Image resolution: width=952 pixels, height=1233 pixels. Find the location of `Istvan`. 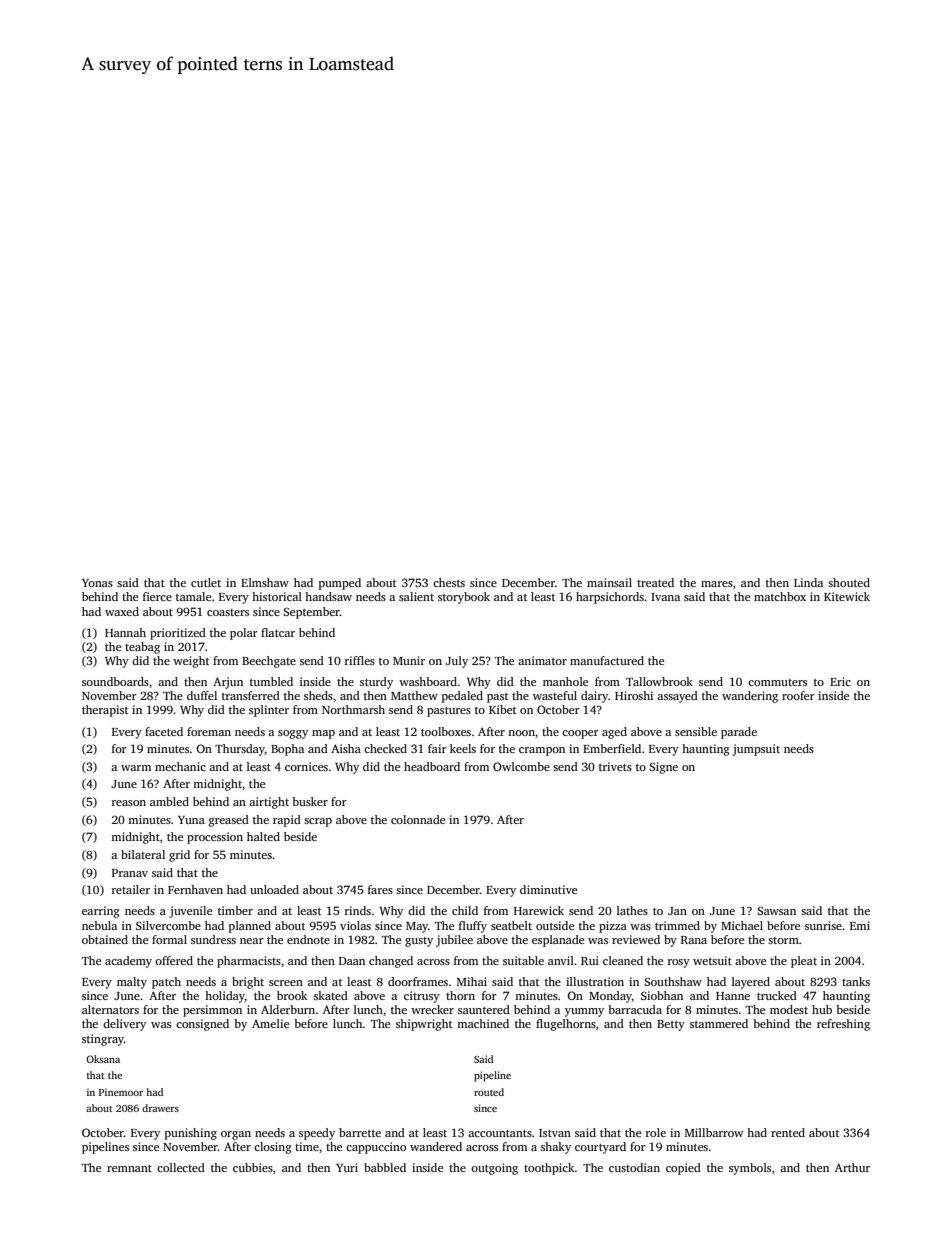

Istvan is located at coordinates (555, 1133).
